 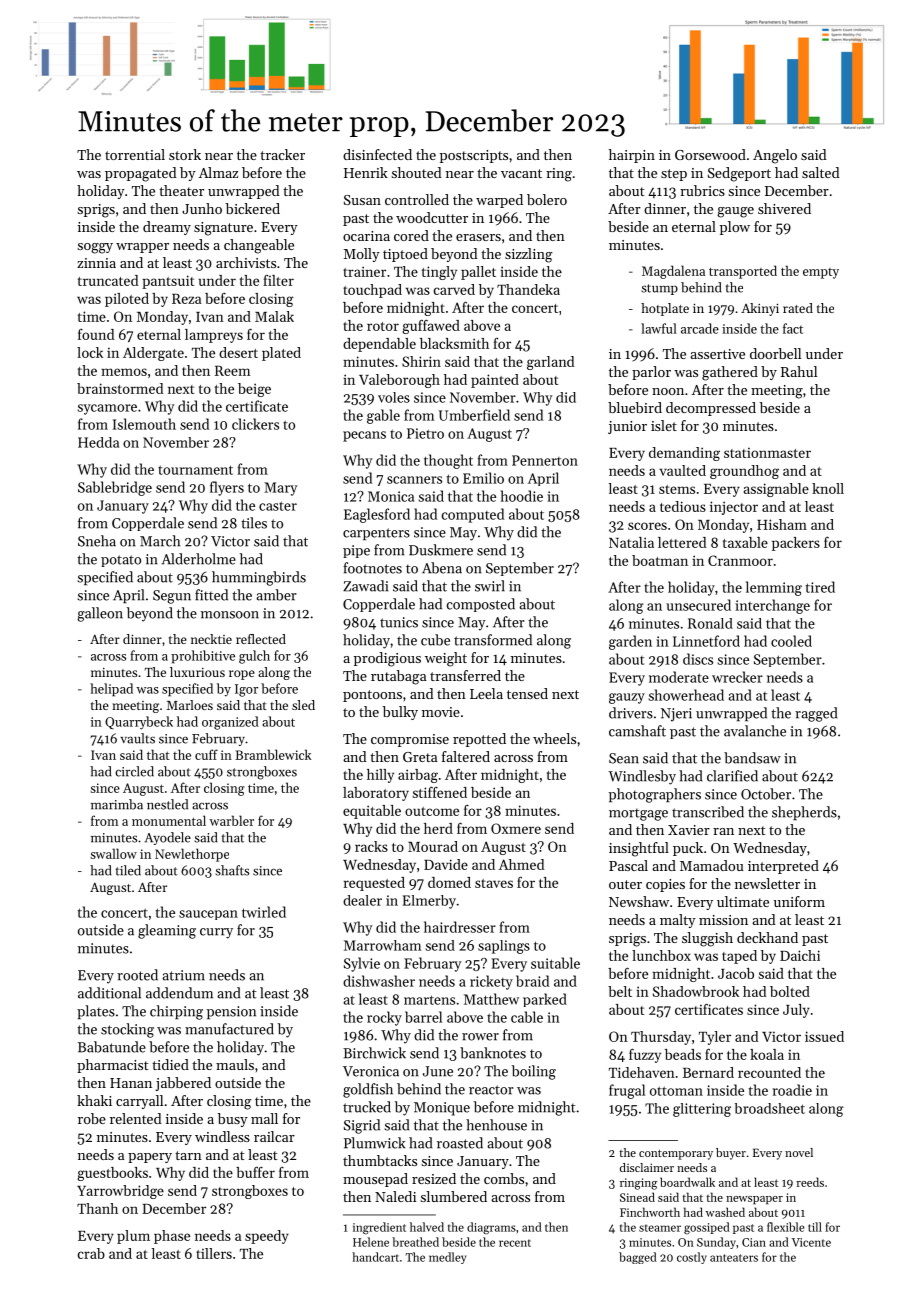 I want to click on taxable, so click(x=745, y=542).
